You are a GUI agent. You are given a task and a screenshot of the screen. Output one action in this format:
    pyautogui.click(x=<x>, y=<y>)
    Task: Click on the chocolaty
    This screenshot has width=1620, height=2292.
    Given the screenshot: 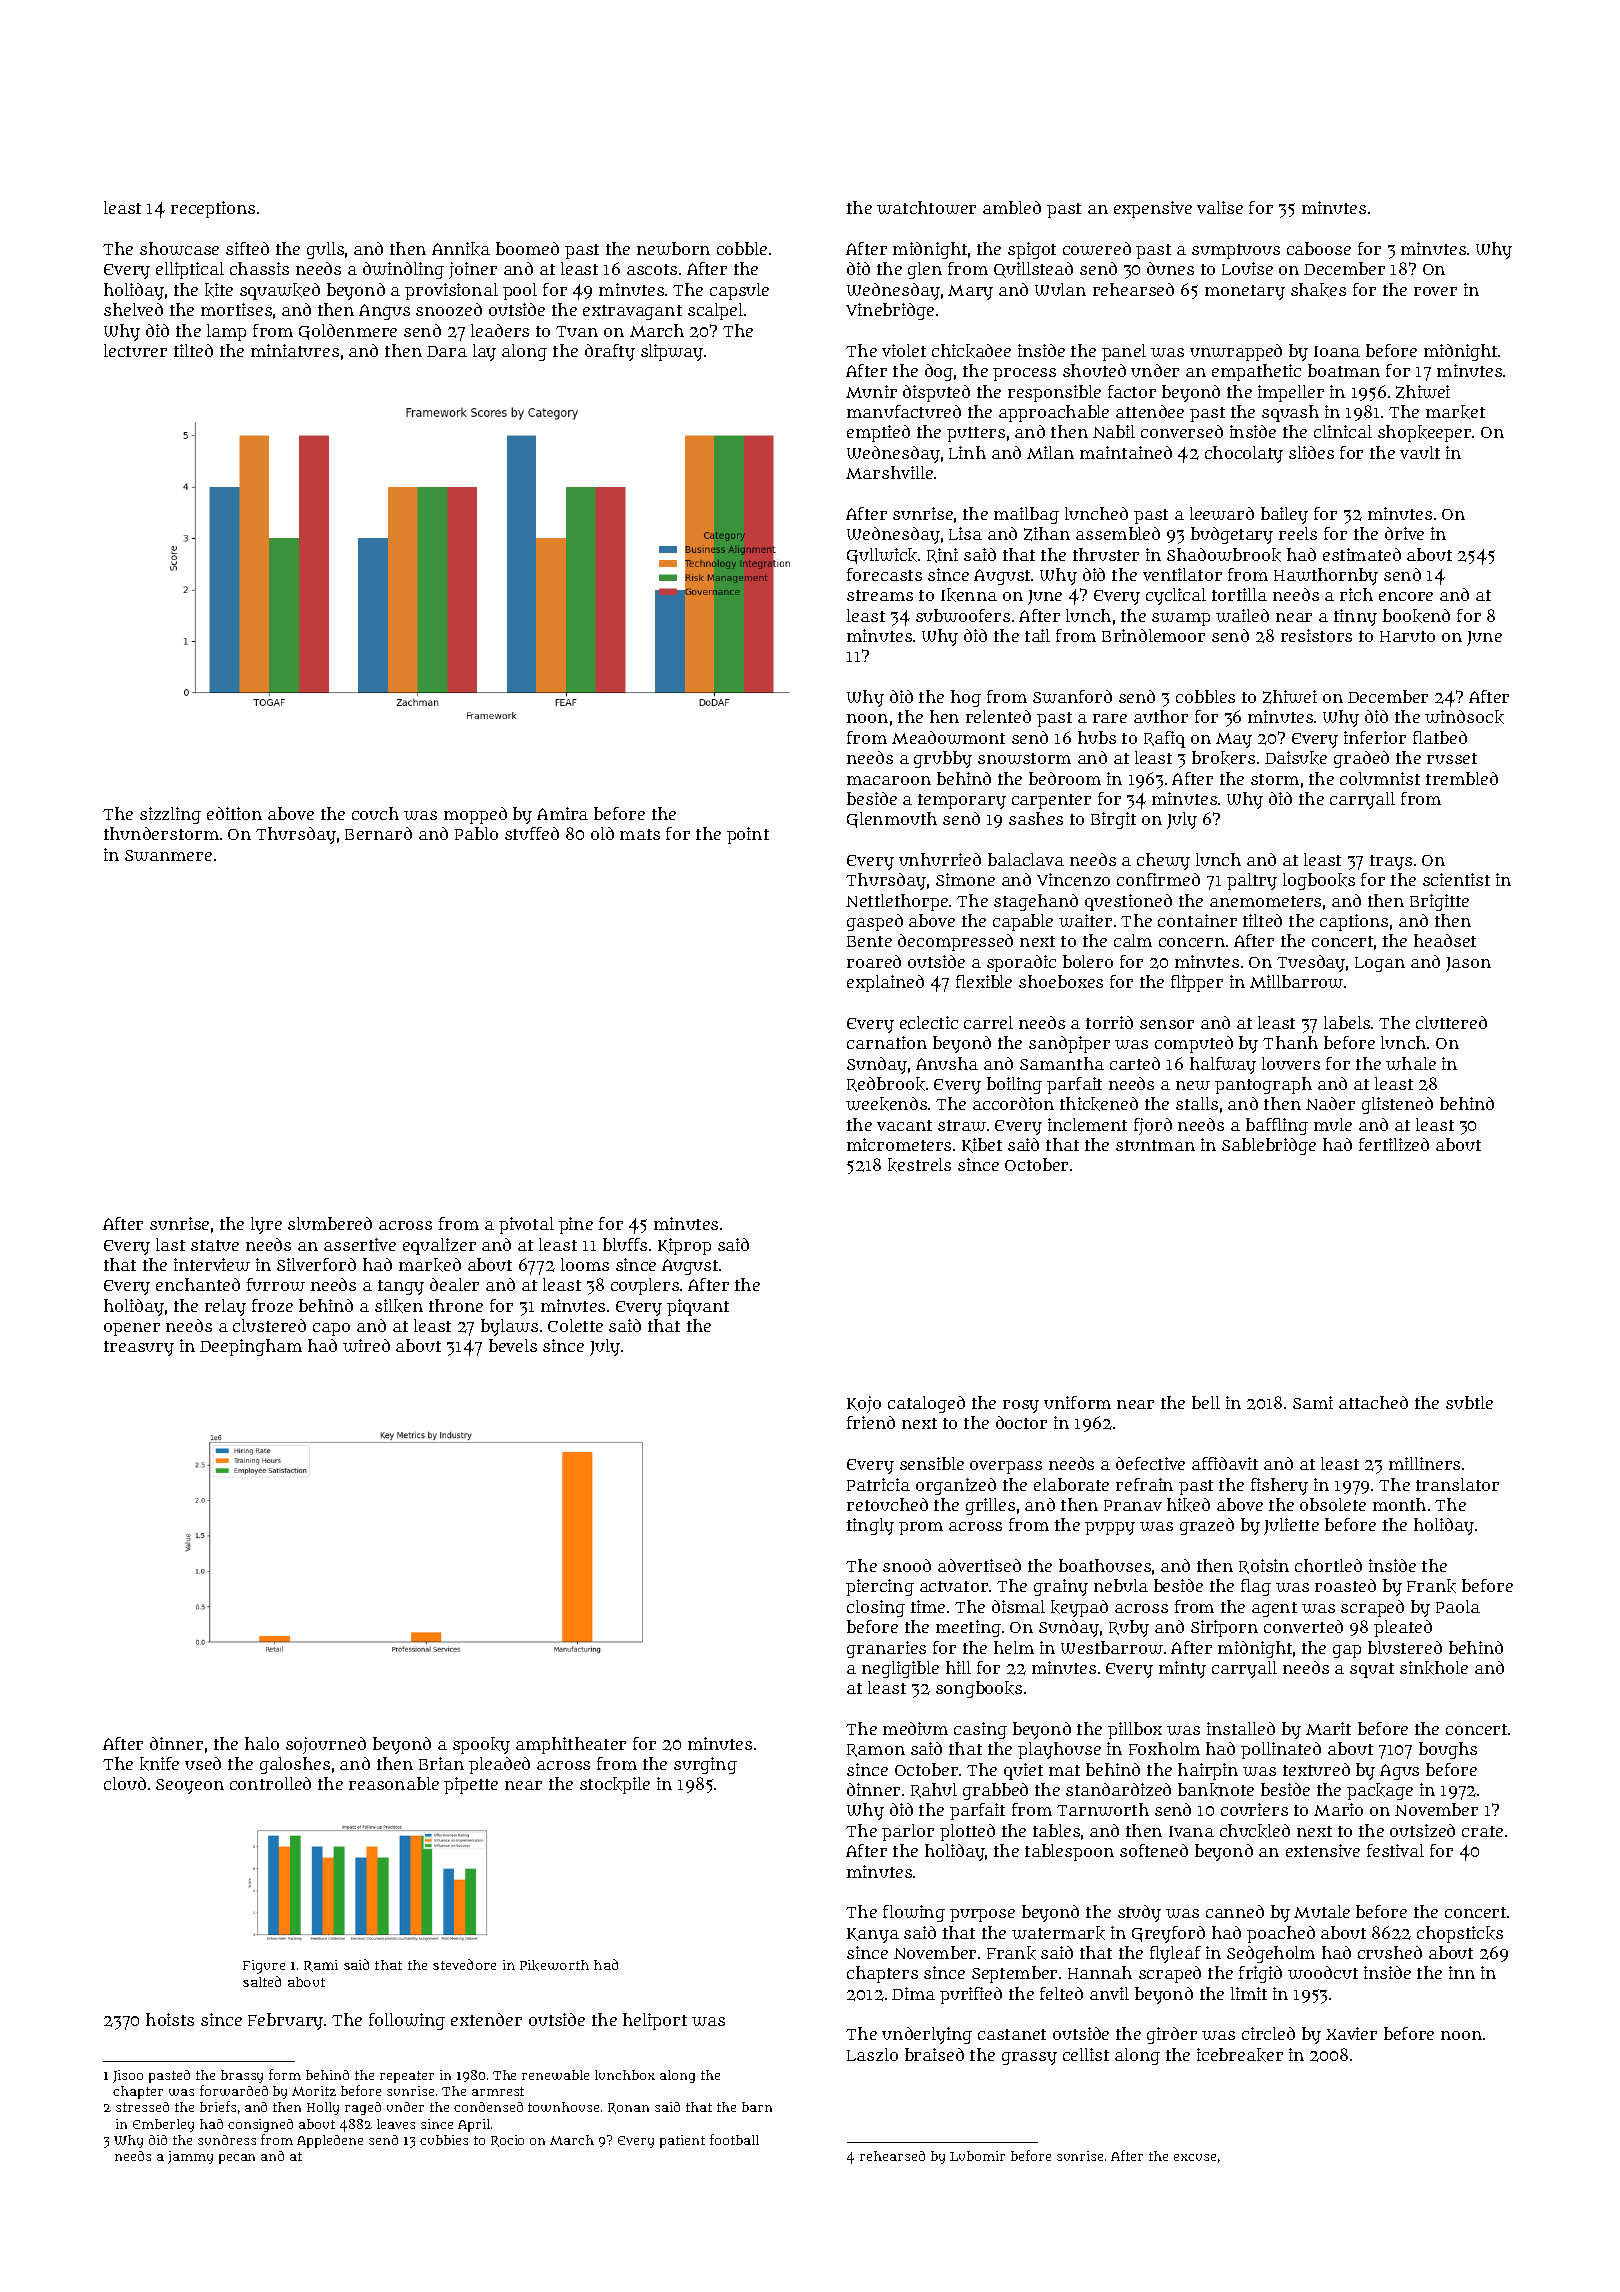 What is the action you would take?
    pyautogui.click(x=1244, y=454)
